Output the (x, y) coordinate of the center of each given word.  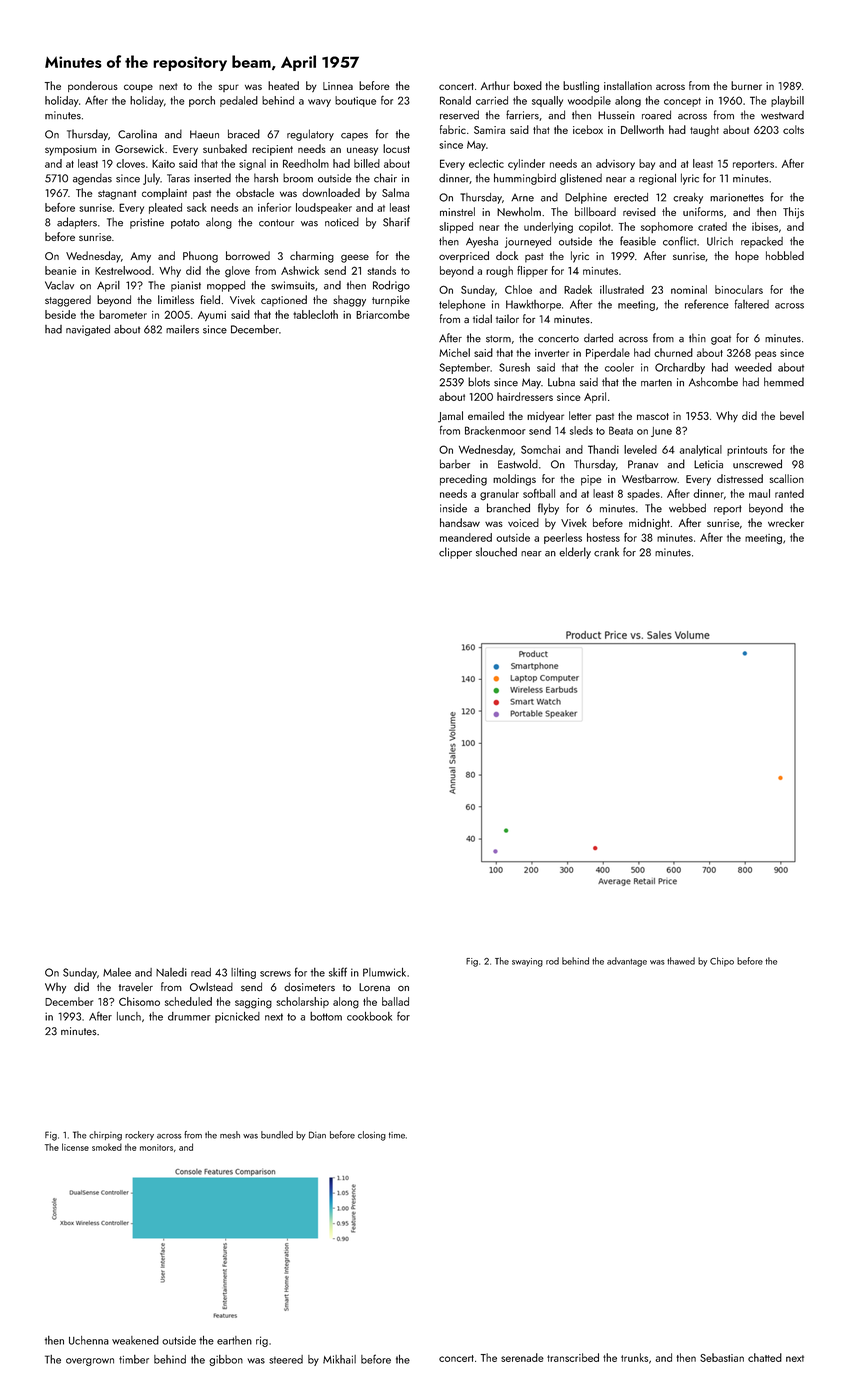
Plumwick (384, 972)
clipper (455, 553)
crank (606, 552)
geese (355, 258)
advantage (627, 962)
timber (134, 1359)
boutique (355, 101)
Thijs (793, 213)
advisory (615, 164)
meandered (466, 537)
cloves (130, 163)
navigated (88, 330)
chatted (765, 1357)
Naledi (171, 972)
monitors (156, 1147)
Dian (317, 1135)
